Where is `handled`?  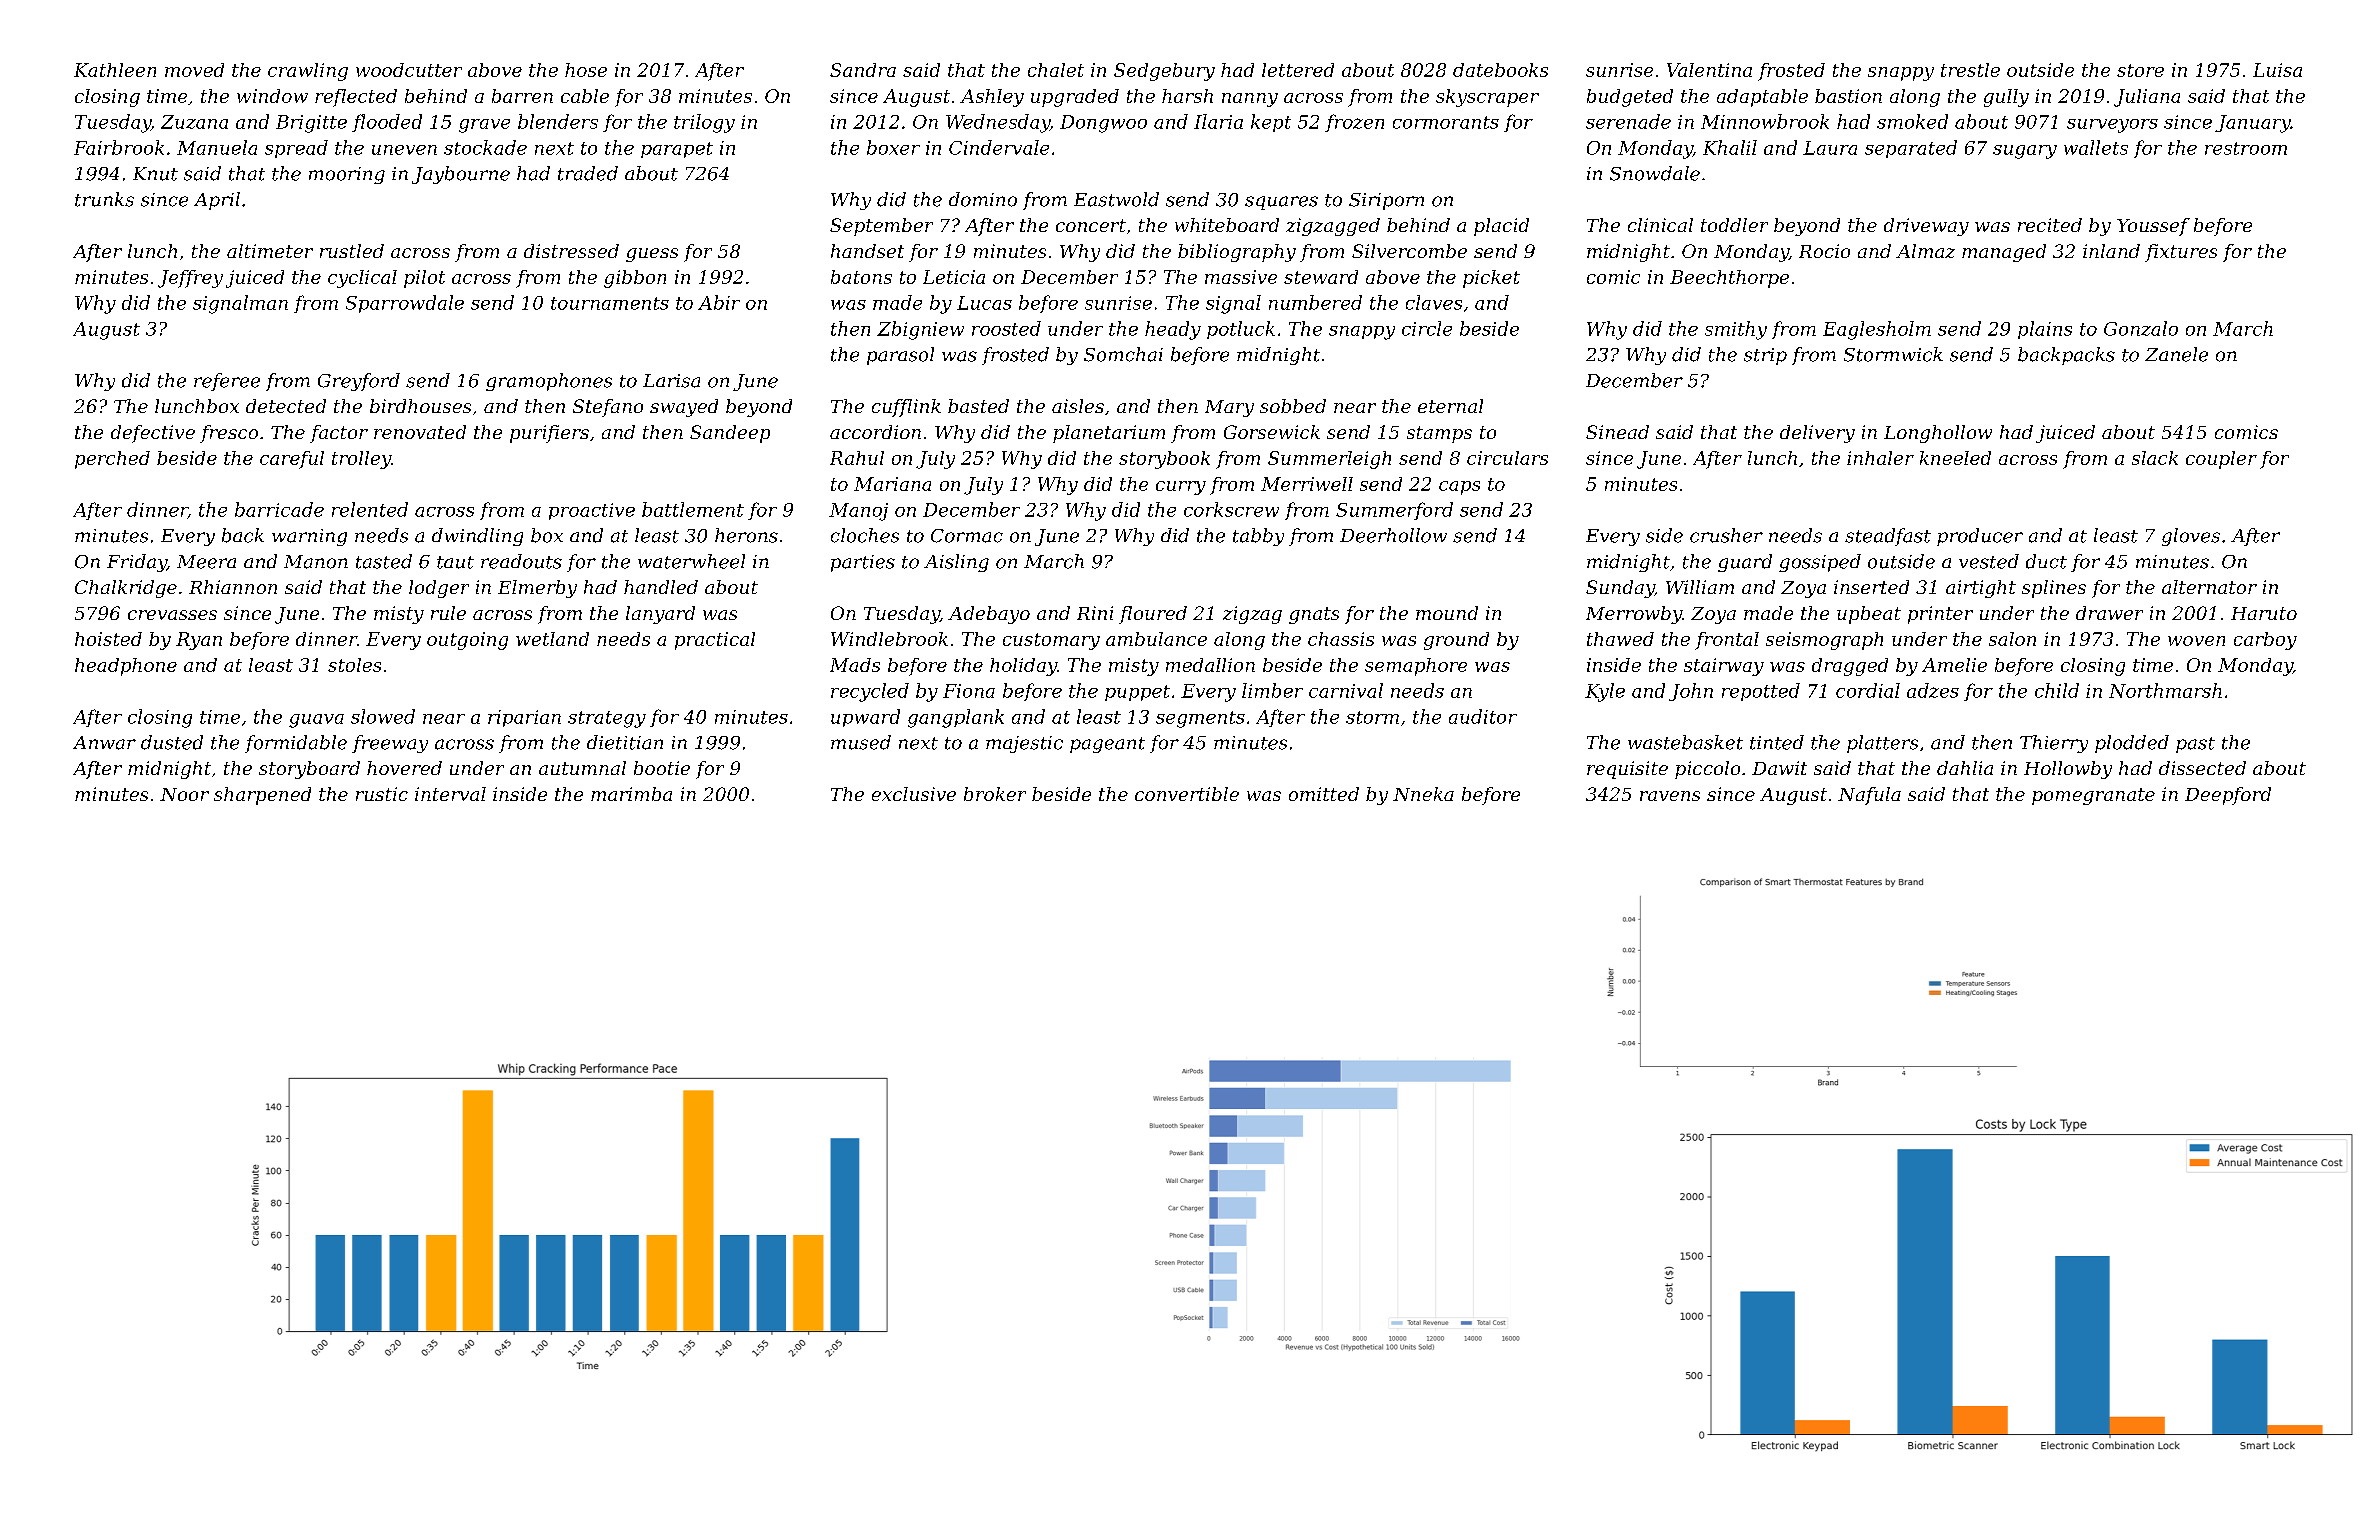 handled is located at coordinates (661, 587).
